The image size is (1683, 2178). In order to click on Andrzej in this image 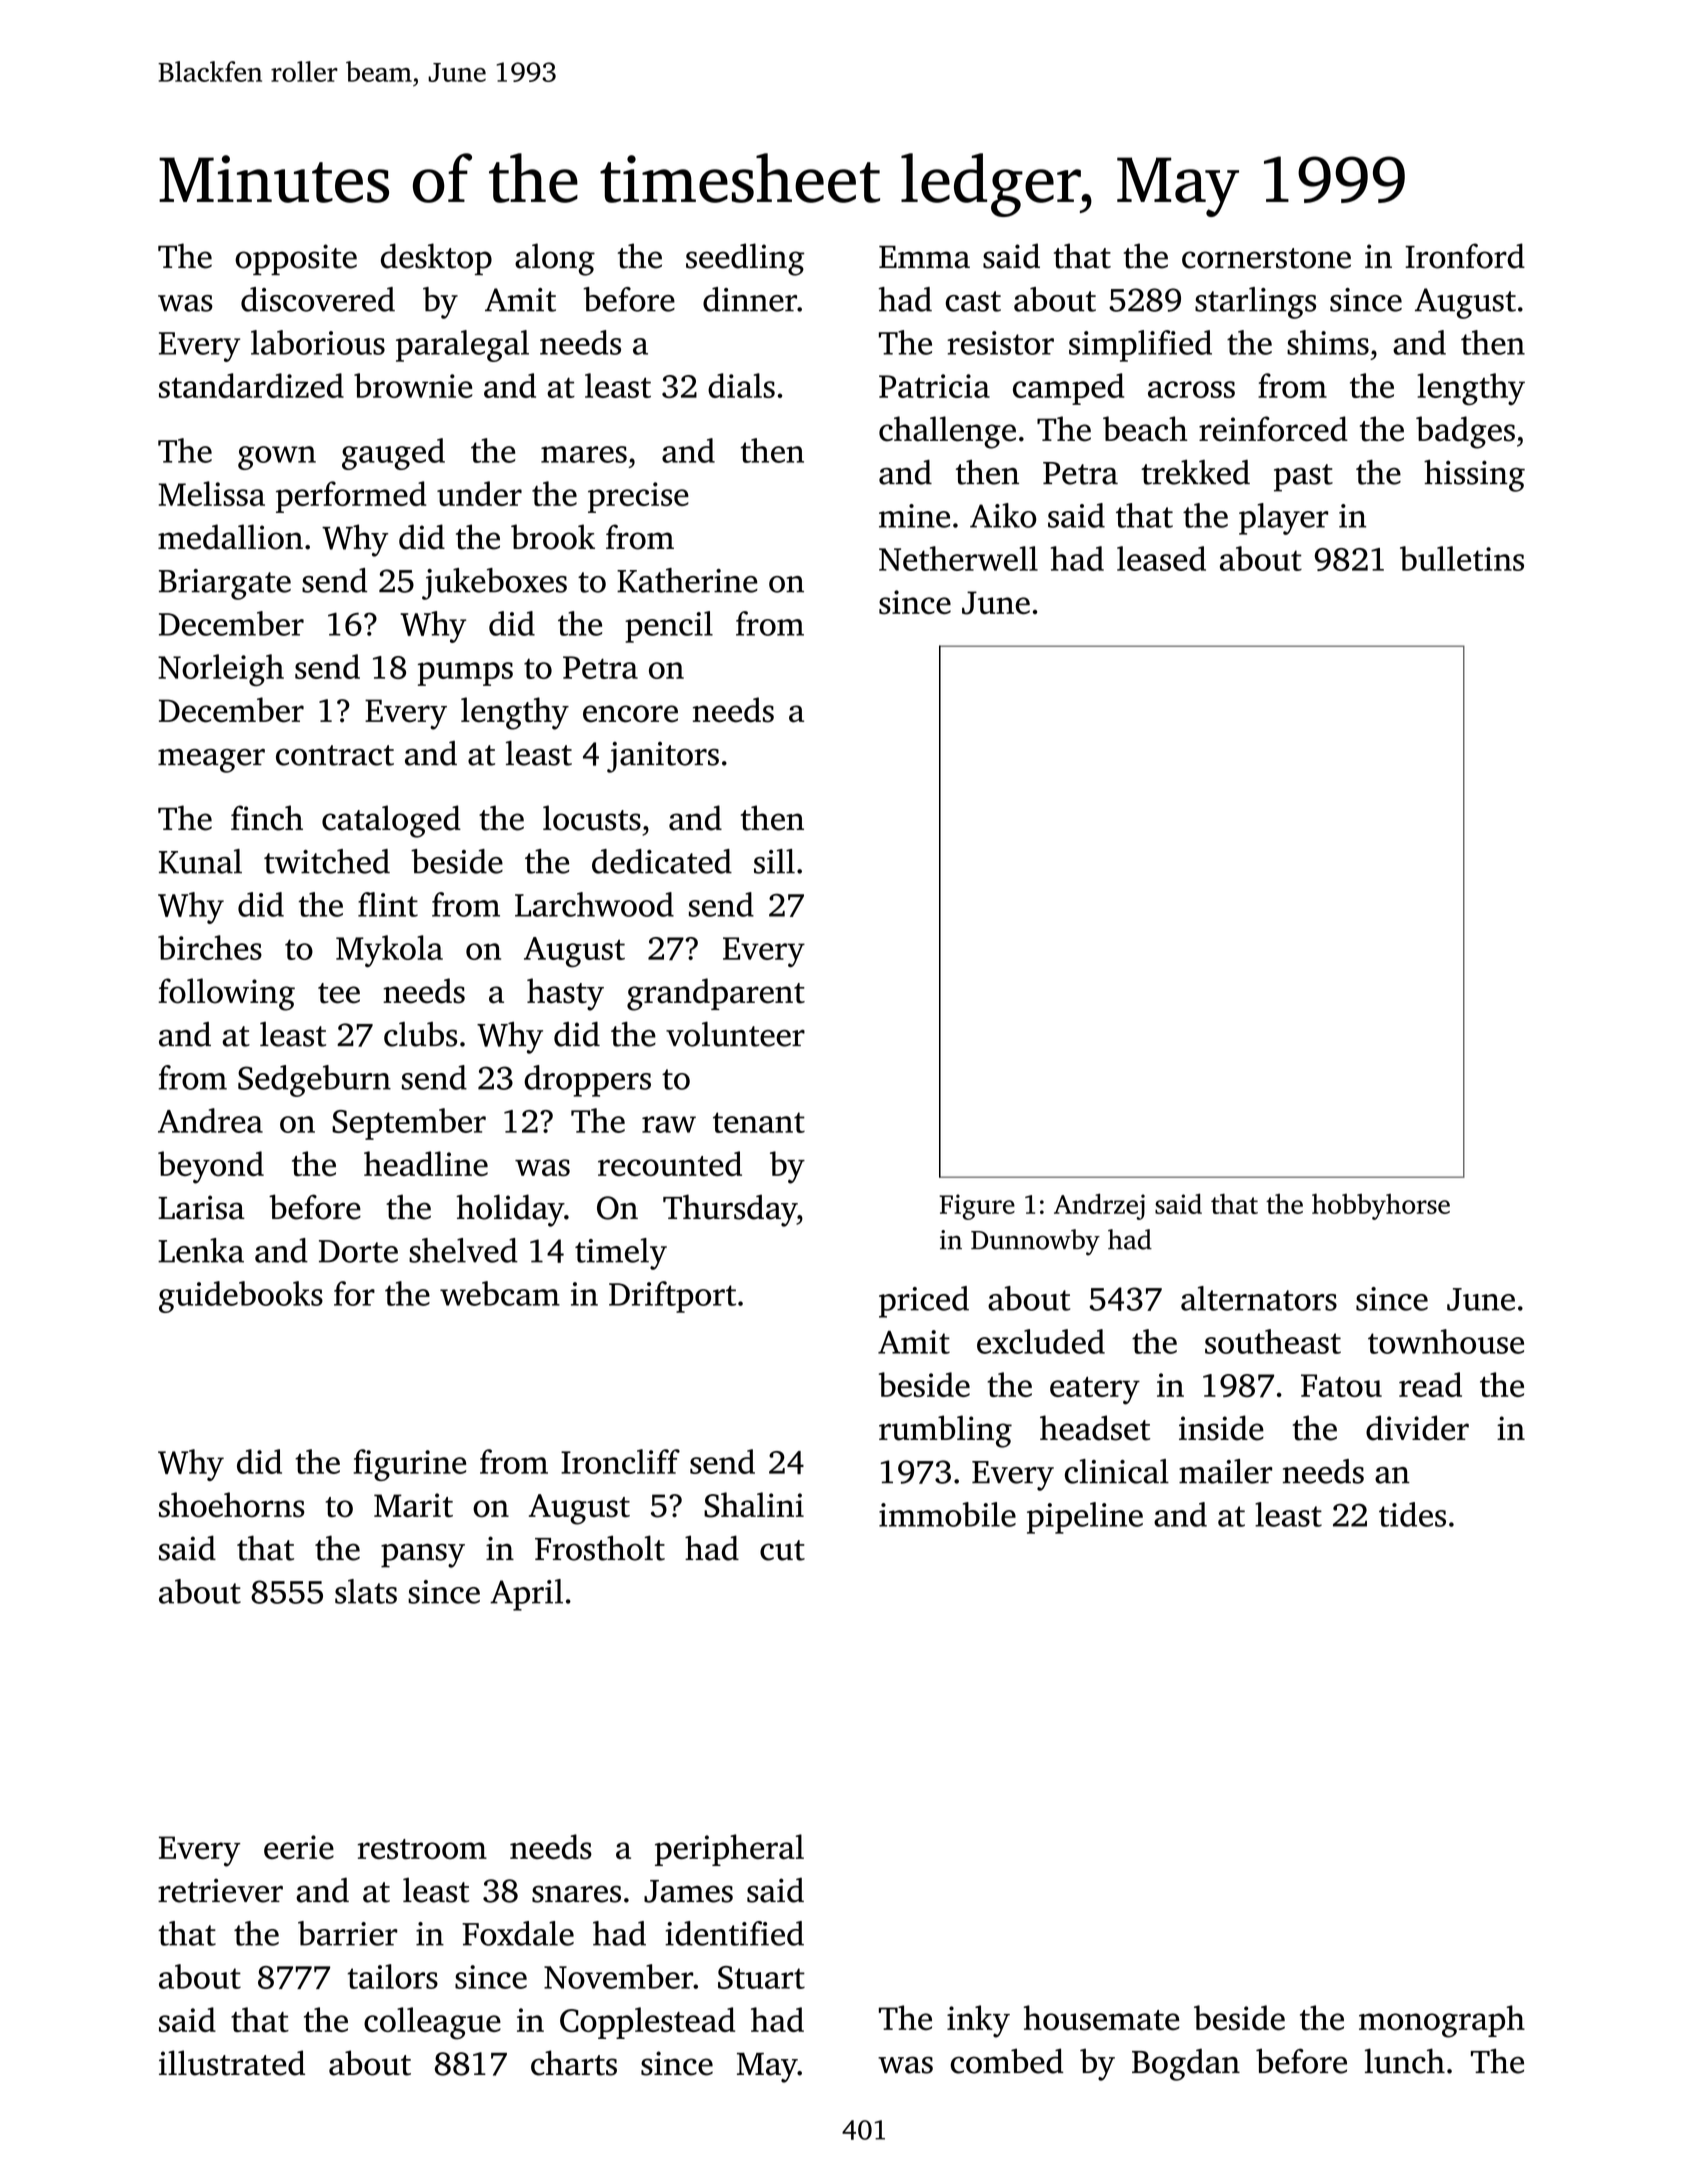, I will do `click(1099, 1206)`.
